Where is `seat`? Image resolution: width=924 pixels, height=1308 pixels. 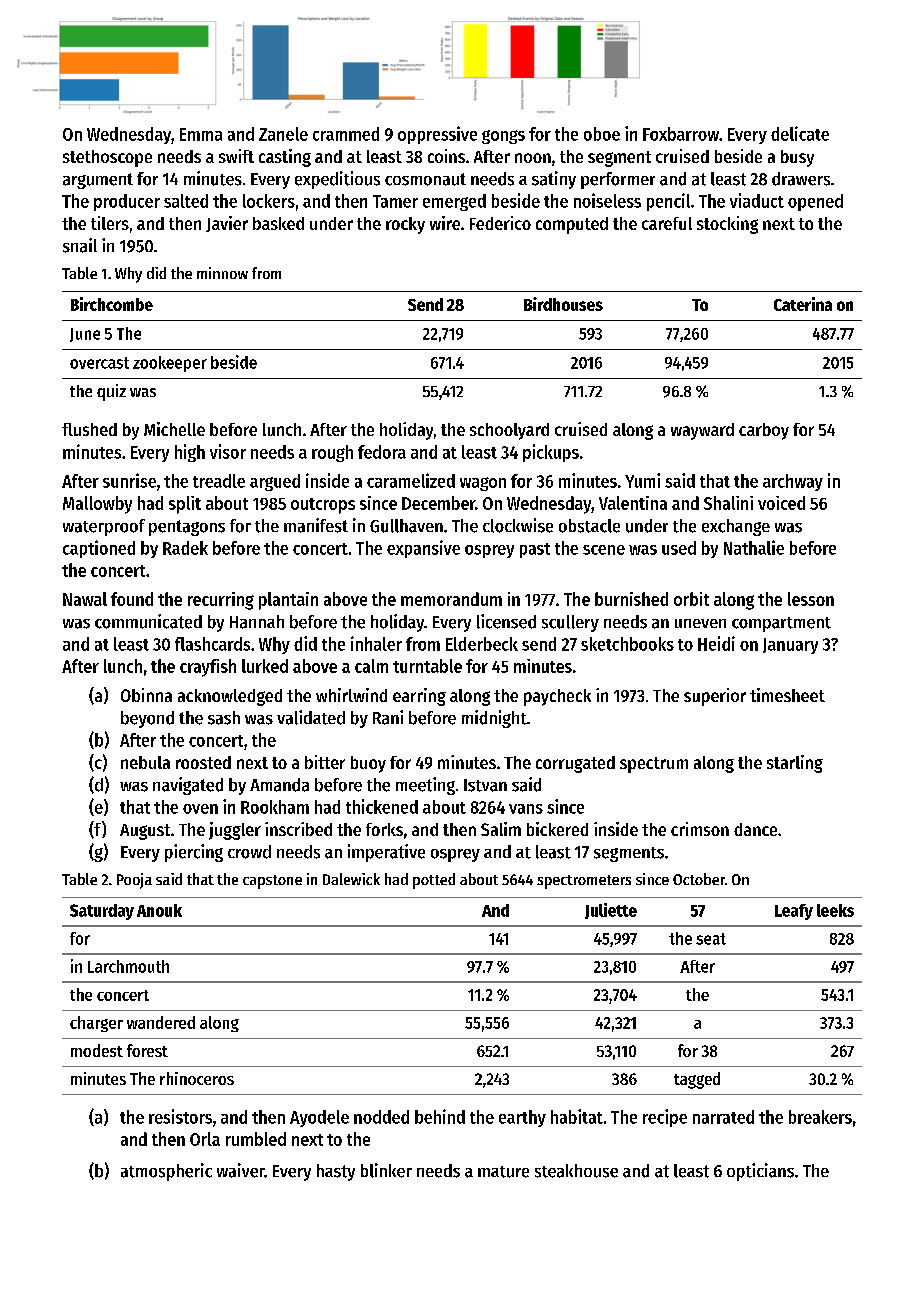 seat is located at coordinates (711, 939).
